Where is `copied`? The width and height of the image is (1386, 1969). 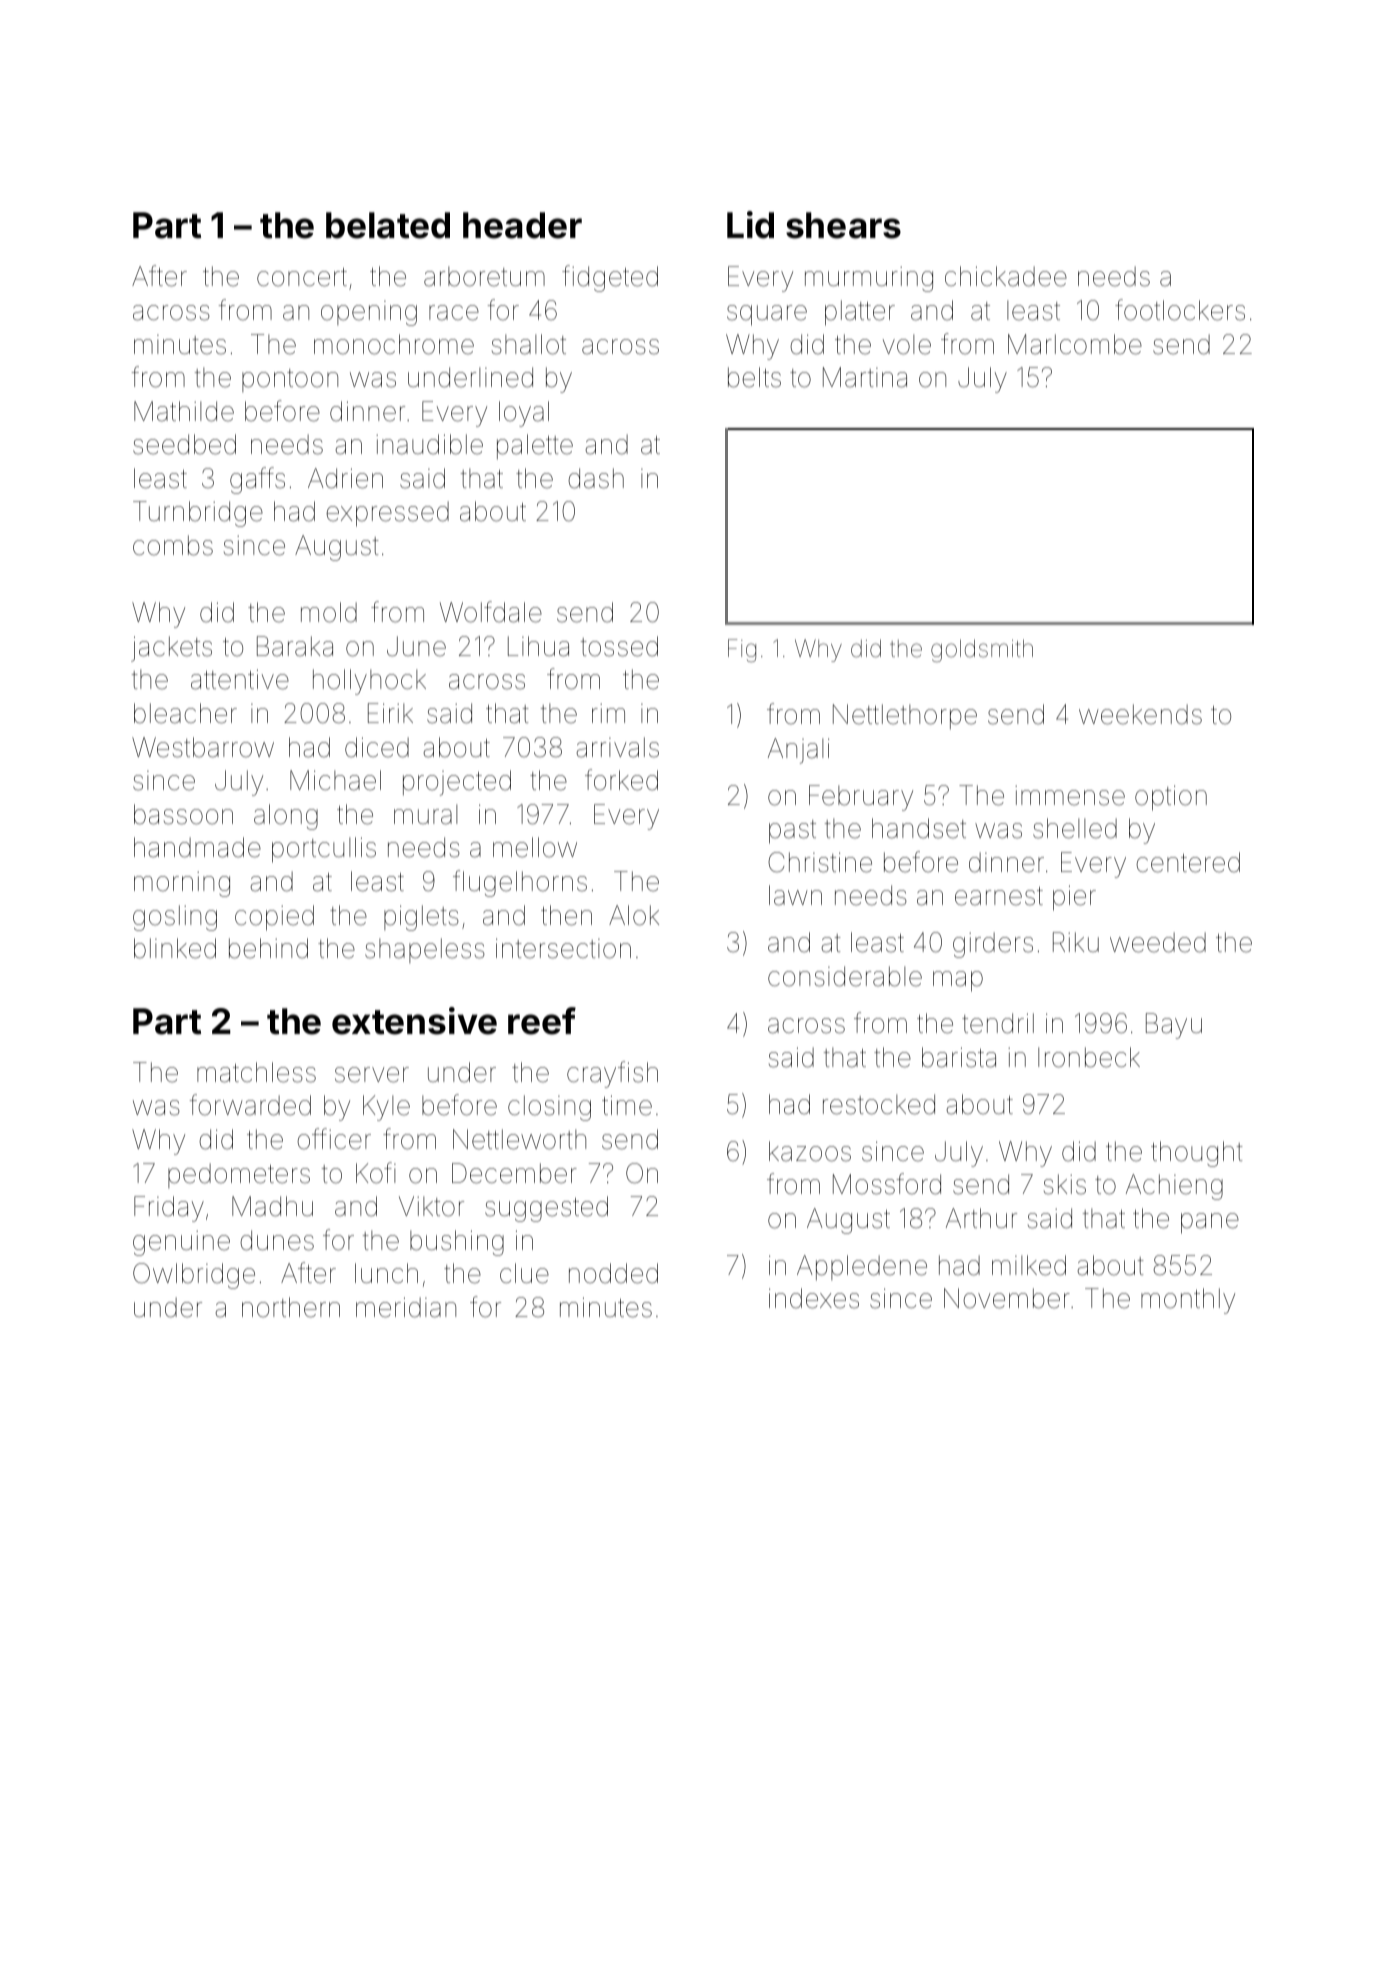
copied is located at coordinates (274, 918).
